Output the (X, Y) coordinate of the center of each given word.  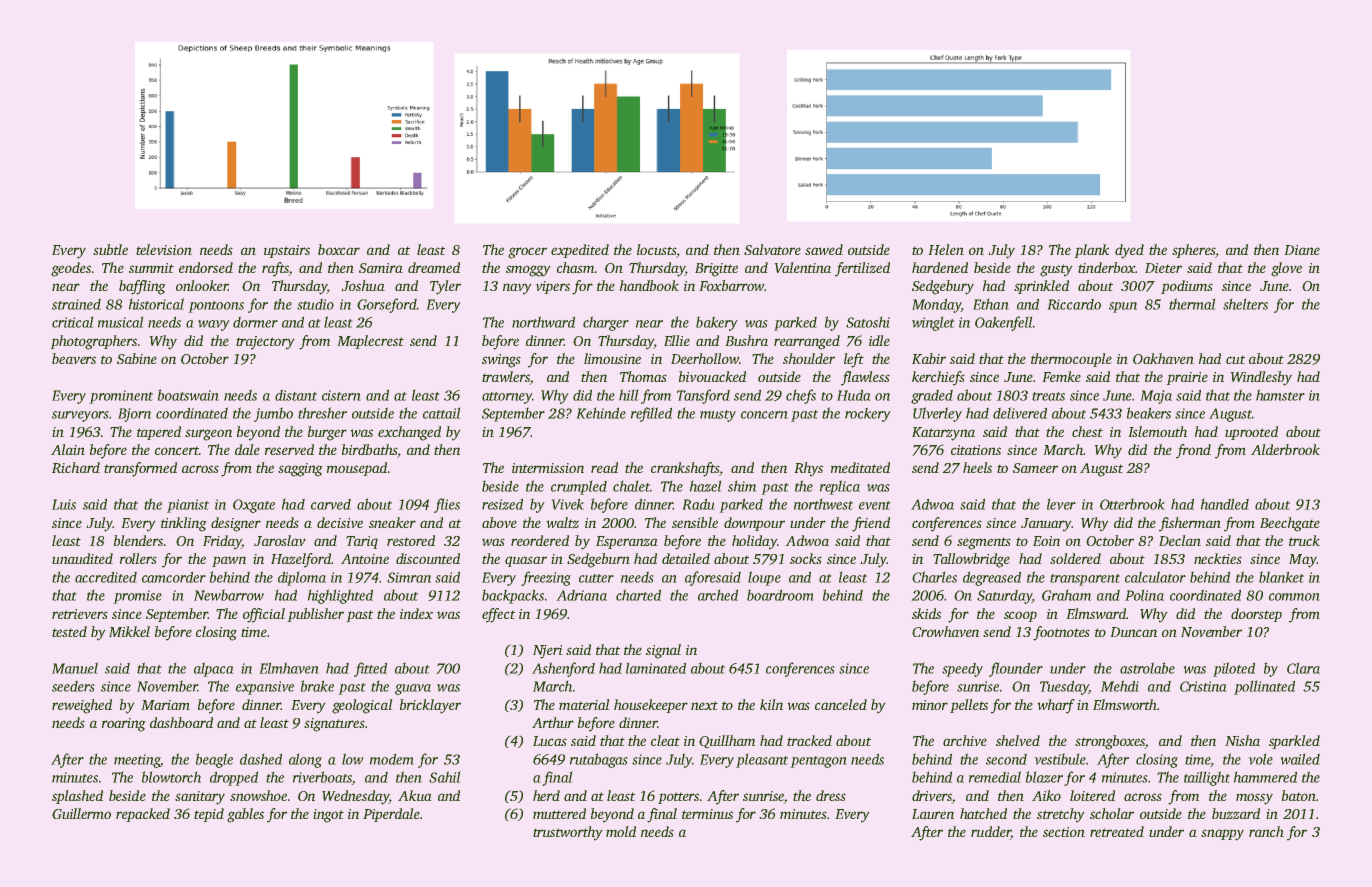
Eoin (1046, 541)
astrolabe (1147, 668)
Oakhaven (1163, 358)
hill (629, 395)
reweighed (82, 706)
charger (606, 323)
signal (663, 651)
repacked (143, 815)
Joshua (363, 285)
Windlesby (1261, 378)
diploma (302, 578)
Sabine (137, 358)
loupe (764, 578)
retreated (1117, 831)
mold (621, 831)
